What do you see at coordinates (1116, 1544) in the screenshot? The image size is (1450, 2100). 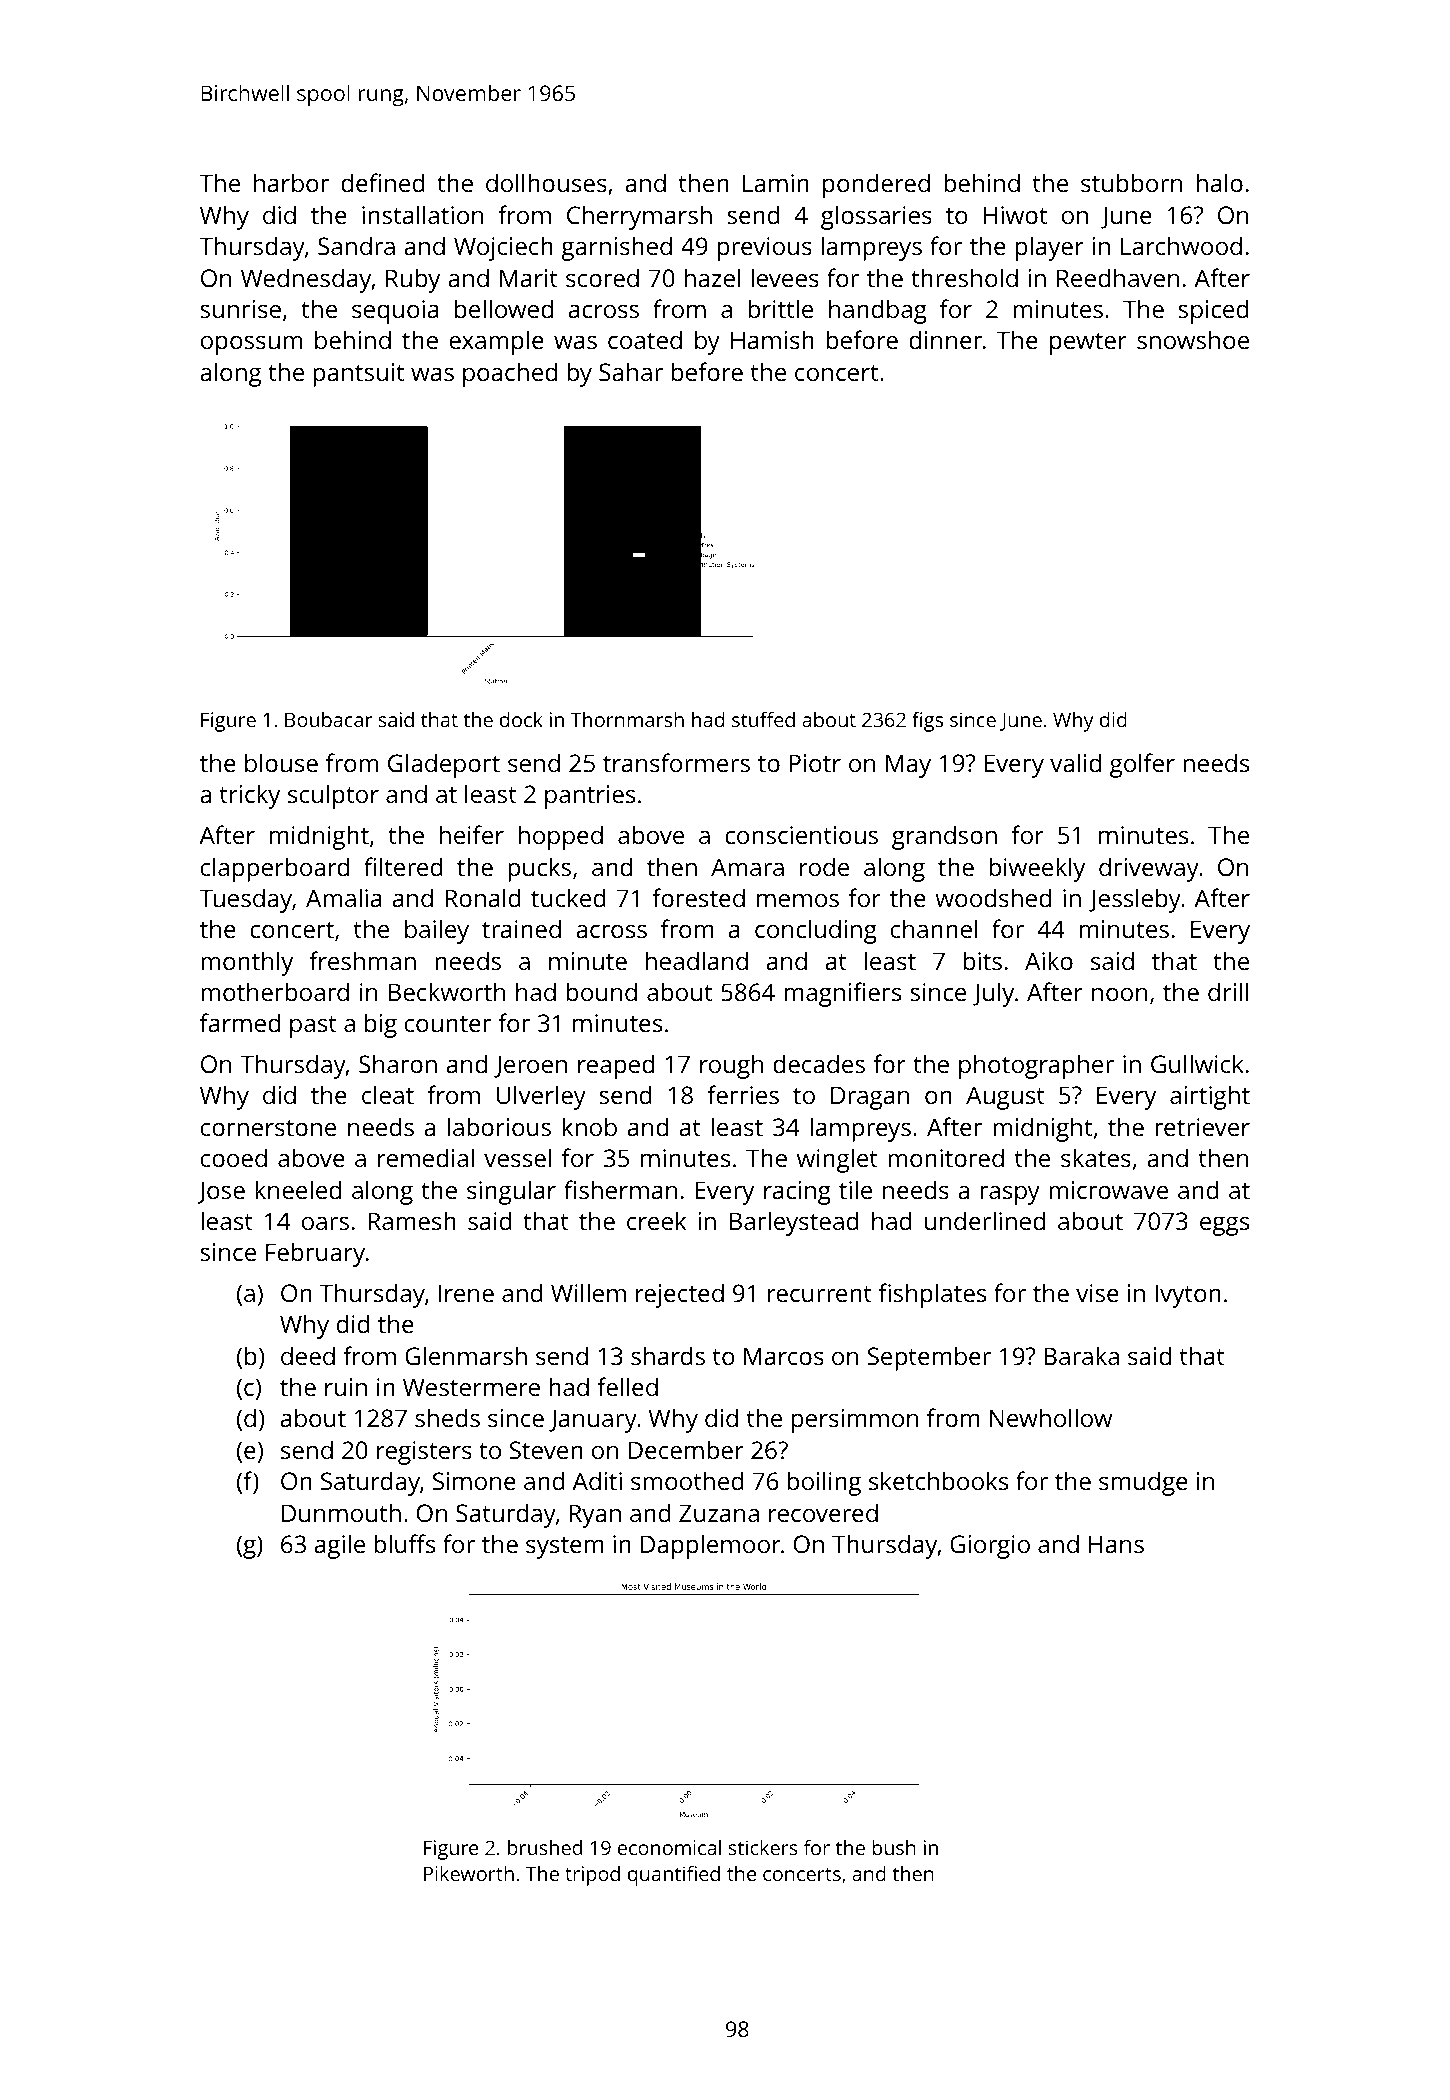 I see `Hans` at bounding box center [1116, 1544].
